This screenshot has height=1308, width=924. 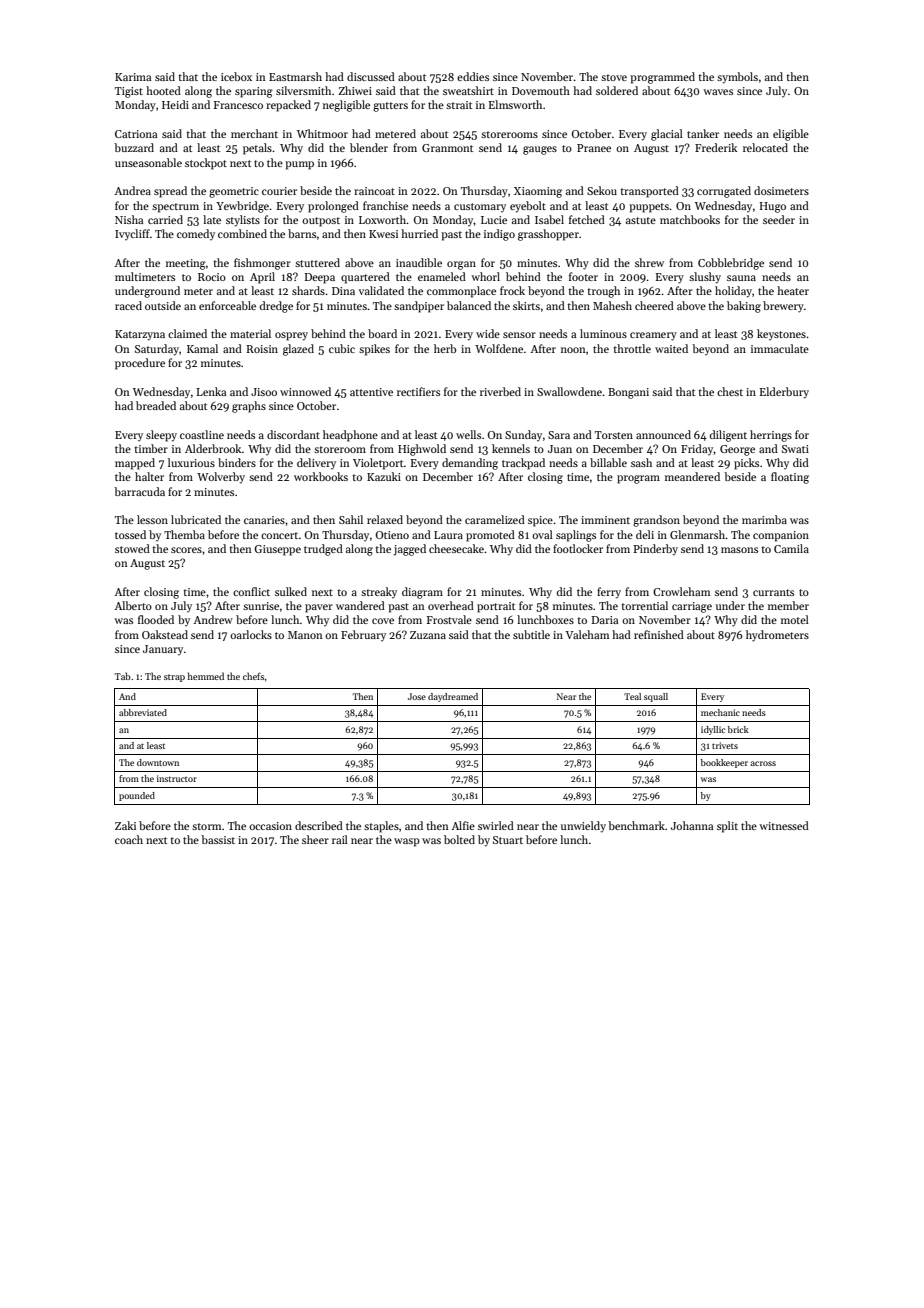 What do you see at coordinates (137, 796) in the screenshot?
I see `pounded` at bounding box center [137, 796].
